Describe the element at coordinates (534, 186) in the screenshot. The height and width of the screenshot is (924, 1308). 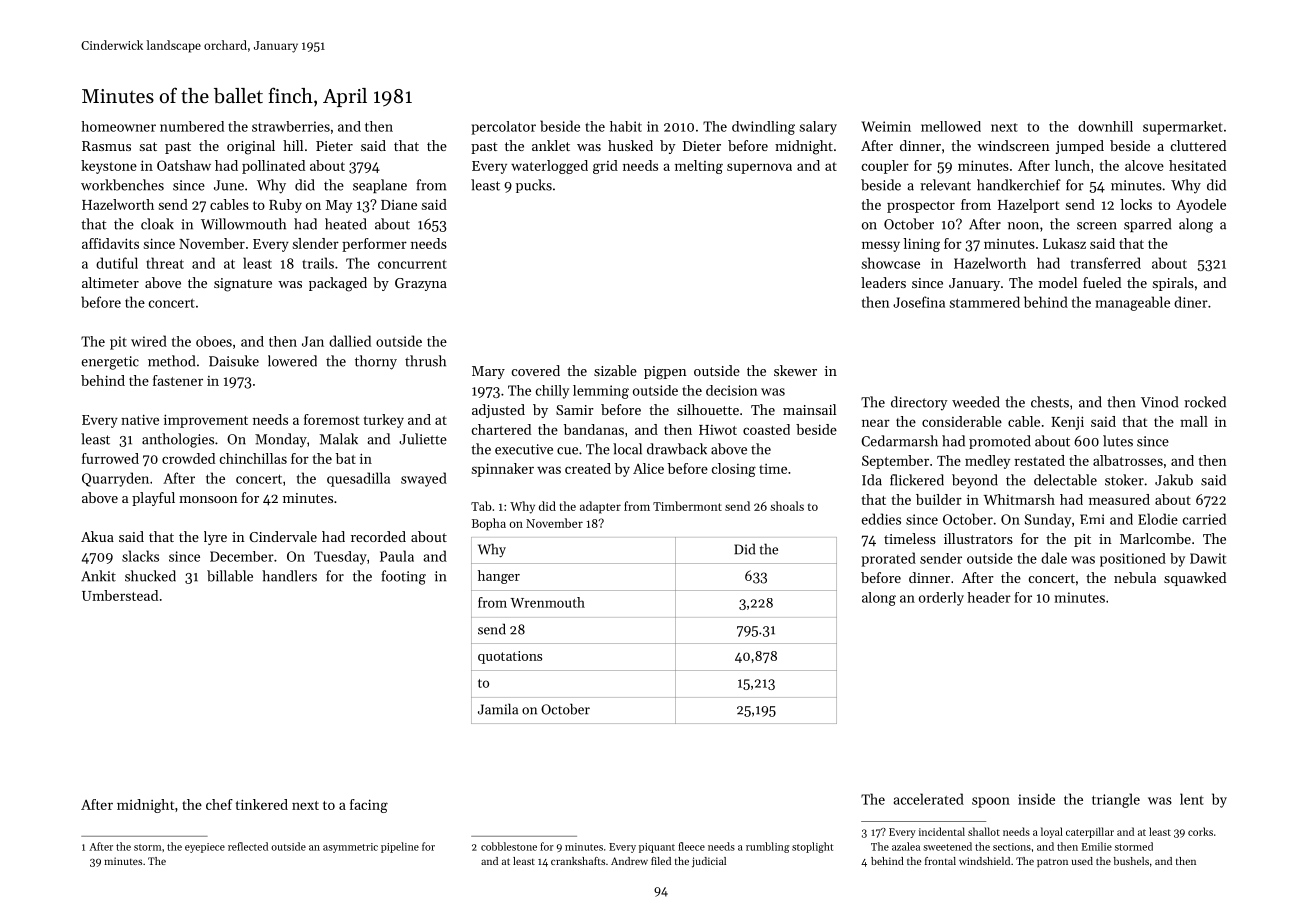
I see `pucks` at that location.
